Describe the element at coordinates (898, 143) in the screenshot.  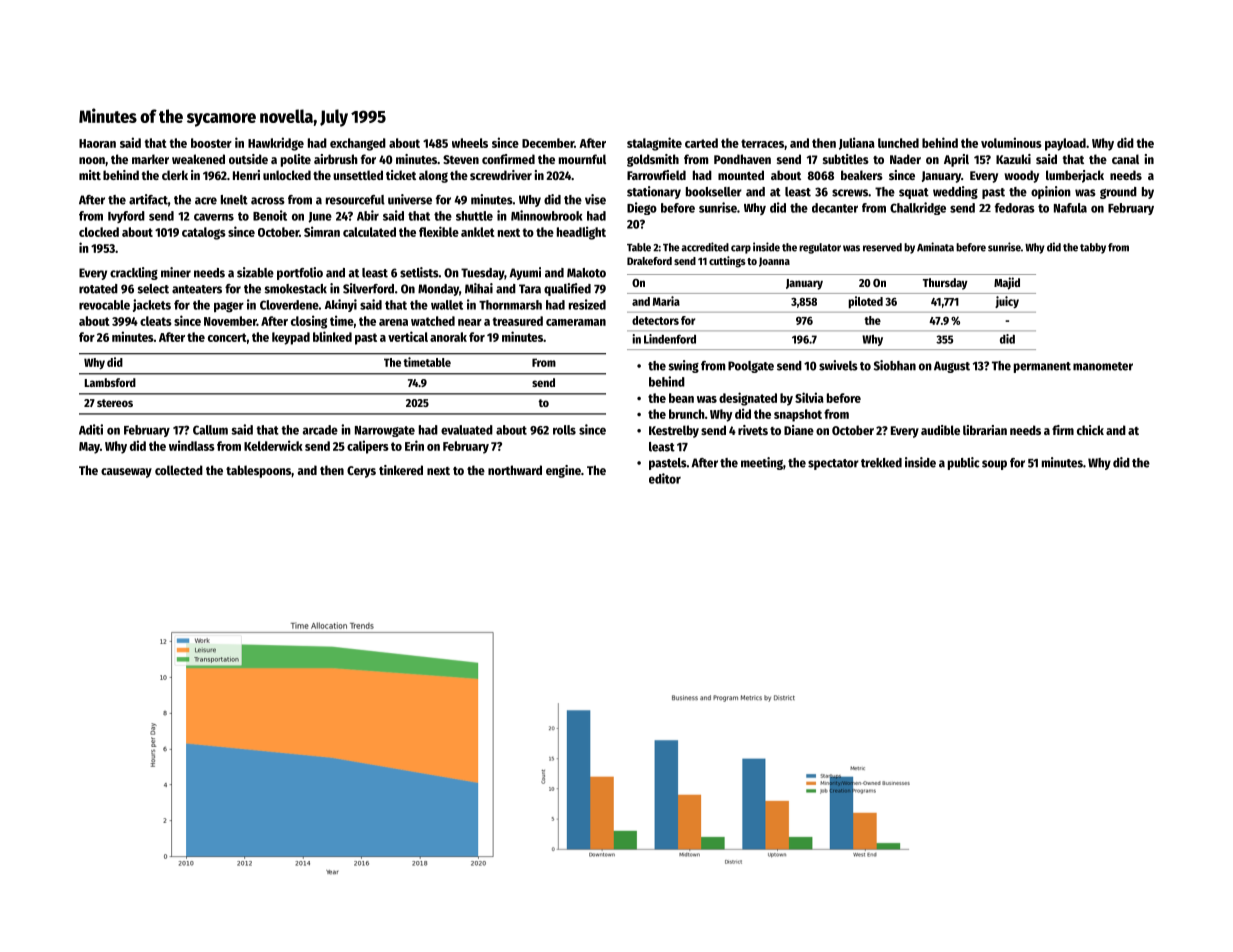
I see `lunched` at that location.
